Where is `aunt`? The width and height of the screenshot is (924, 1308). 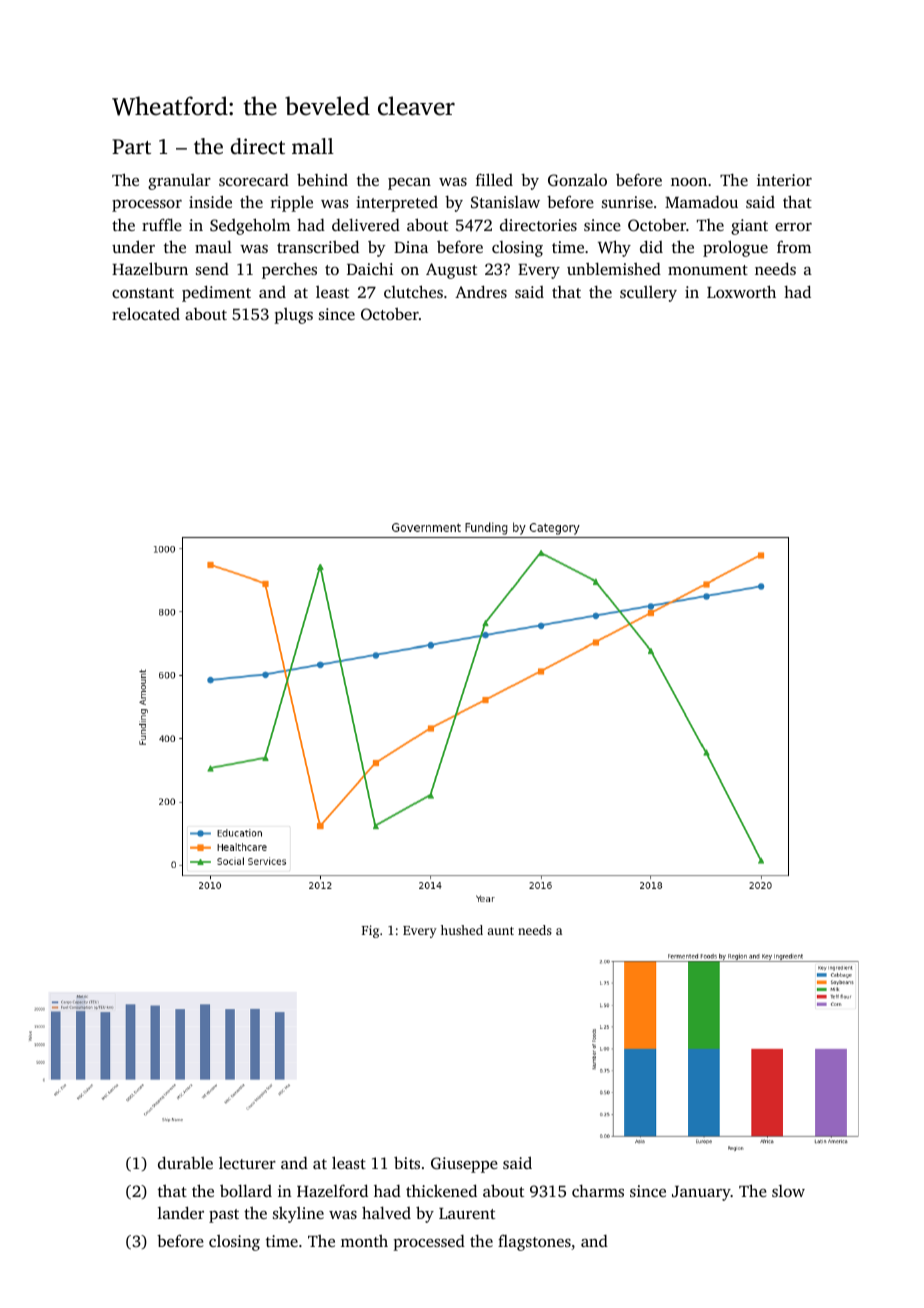 aunt is located at coordinates (501, 931).
